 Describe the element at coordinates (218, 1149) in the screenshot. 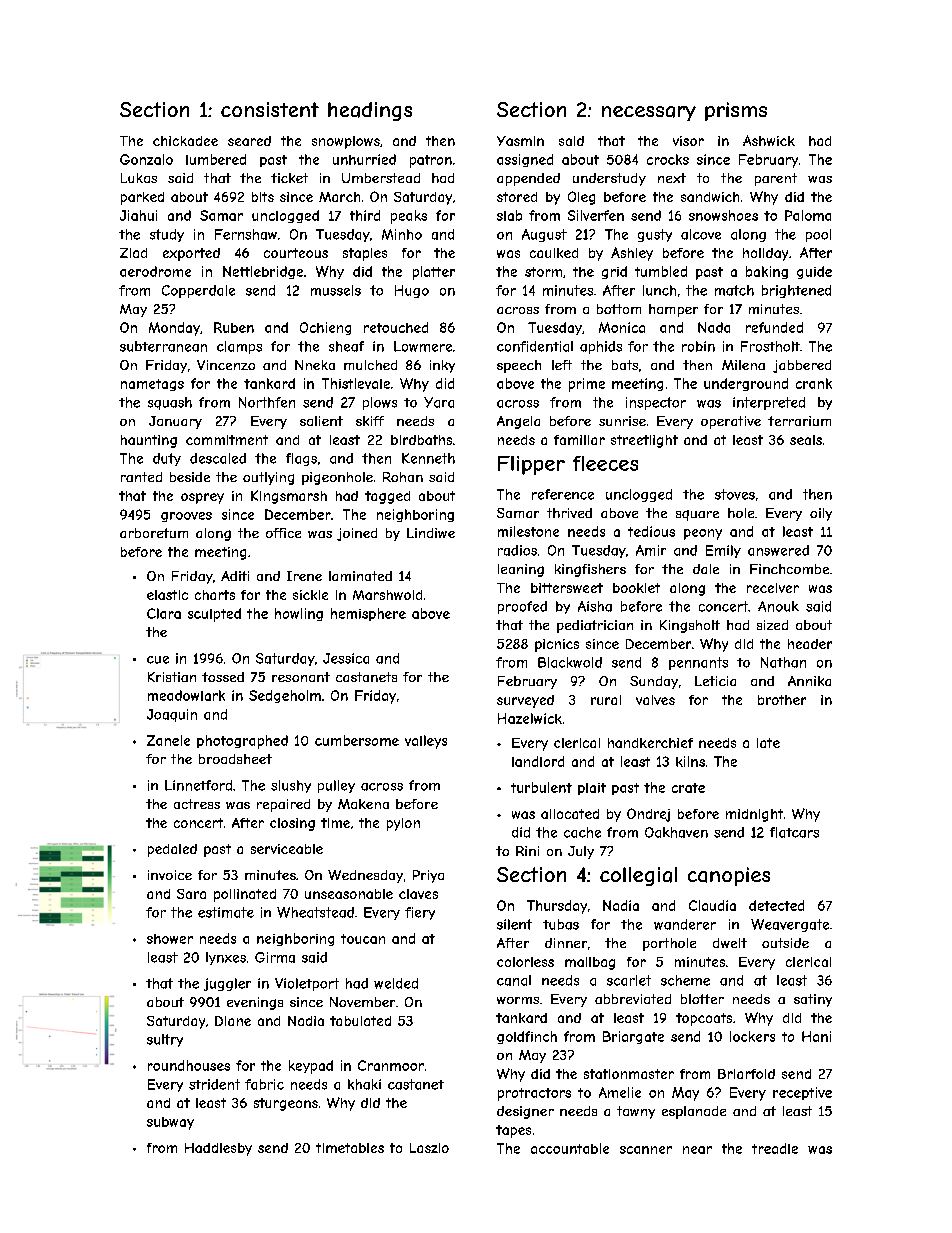

I see `Haddlesby` at that location.
